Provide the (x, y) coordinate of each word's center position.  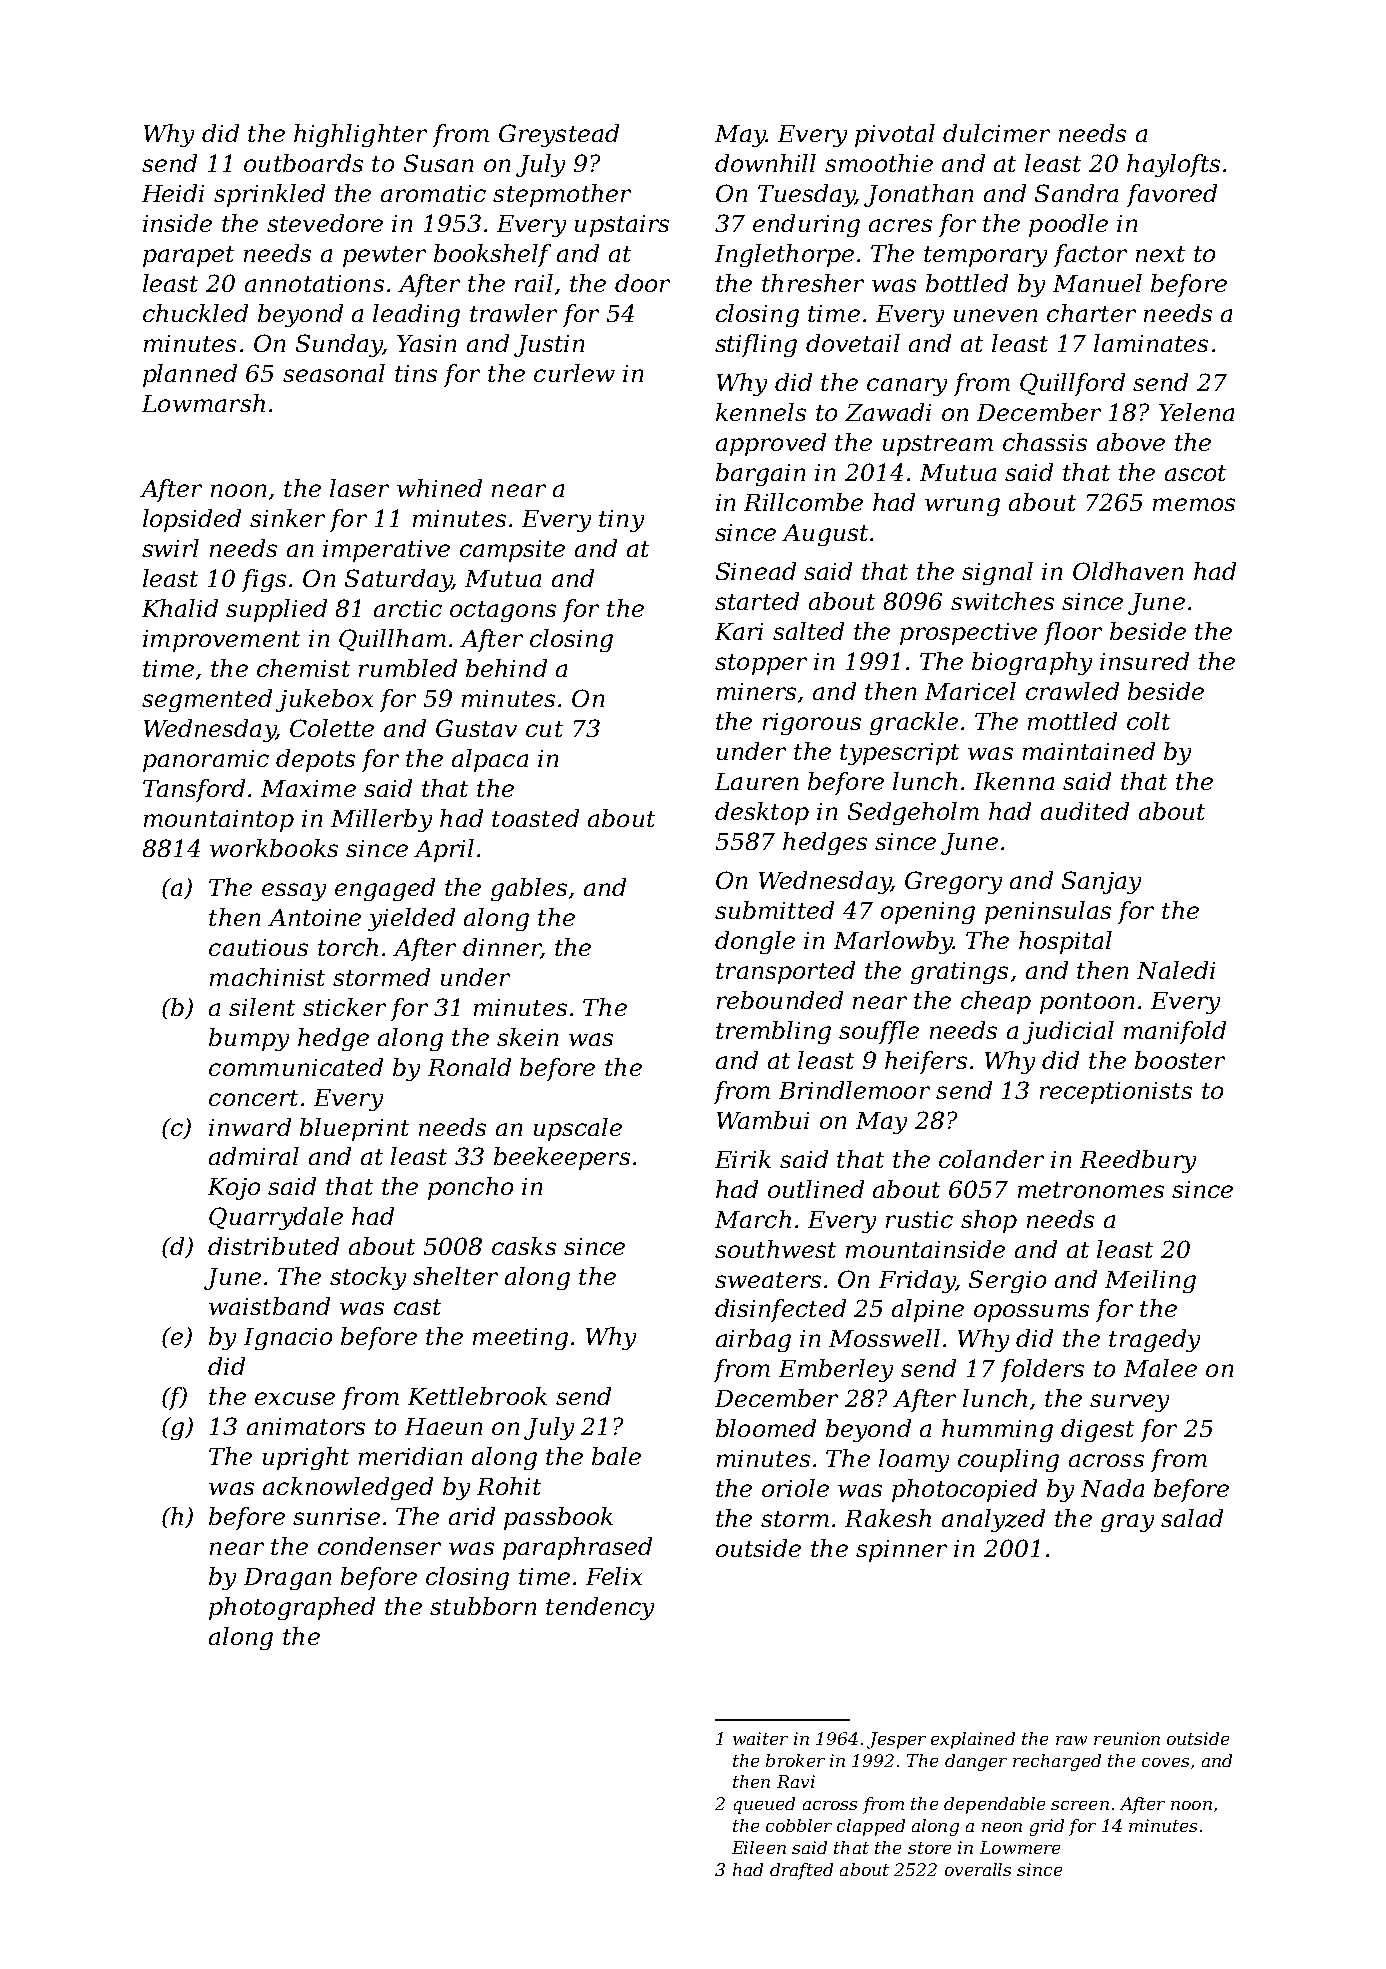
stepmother (562, 195)
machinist (267, 977)
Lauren (756, 781)
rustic (919, 1219)
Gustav (476, 728)
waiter (760, 1738)
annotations (314, 283)
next (1160, 254)
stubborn (483, 1606)
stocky (368, 1278)
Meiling (1150, 1281)
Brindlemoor (854, 1090)
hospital (1065, 942)
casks (524, 1246)
